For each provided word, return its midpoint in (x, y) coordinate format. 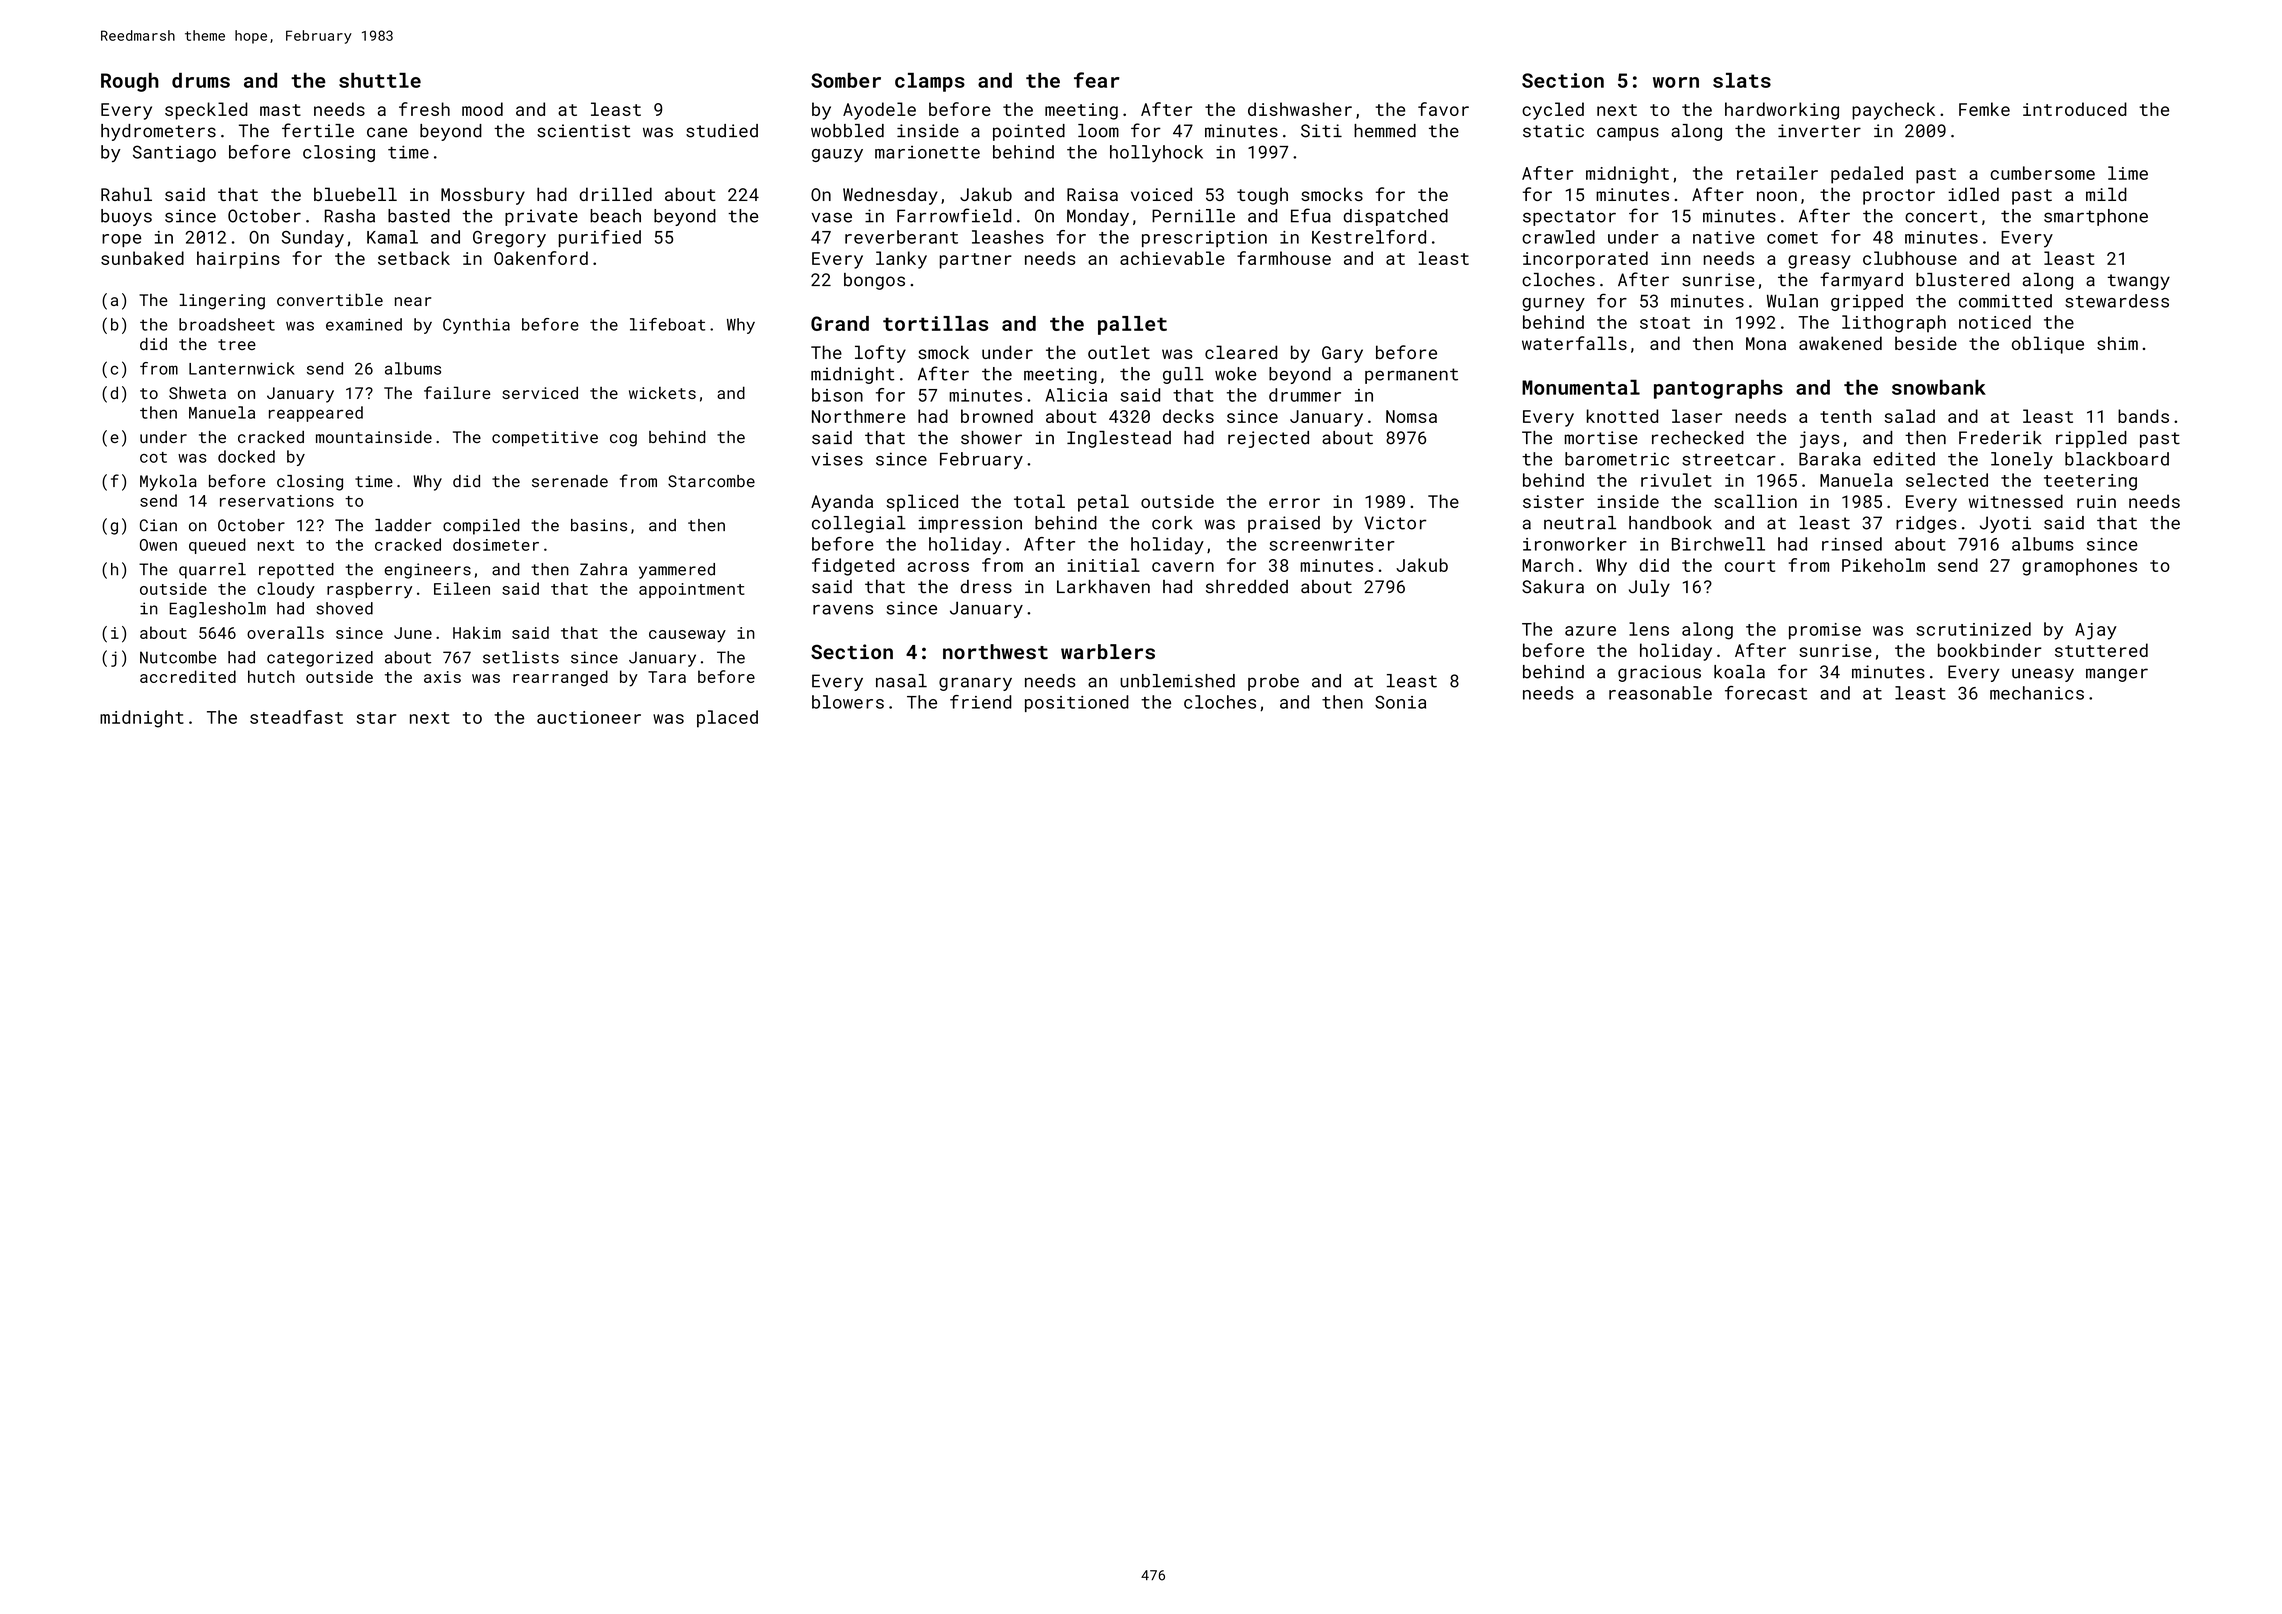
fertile (318, 130)
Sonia (1400, 702)
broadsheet (227, 324)
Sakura (1553, 587)
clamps (930, 82)
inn (1675, 258)
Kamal (392, 237)
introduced (2075, 109)
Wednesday (890, 196)
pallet (1132, 325)
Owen (158, 545)
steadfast (296, 717)
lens (1649, 629)
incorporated (1585, 260)
